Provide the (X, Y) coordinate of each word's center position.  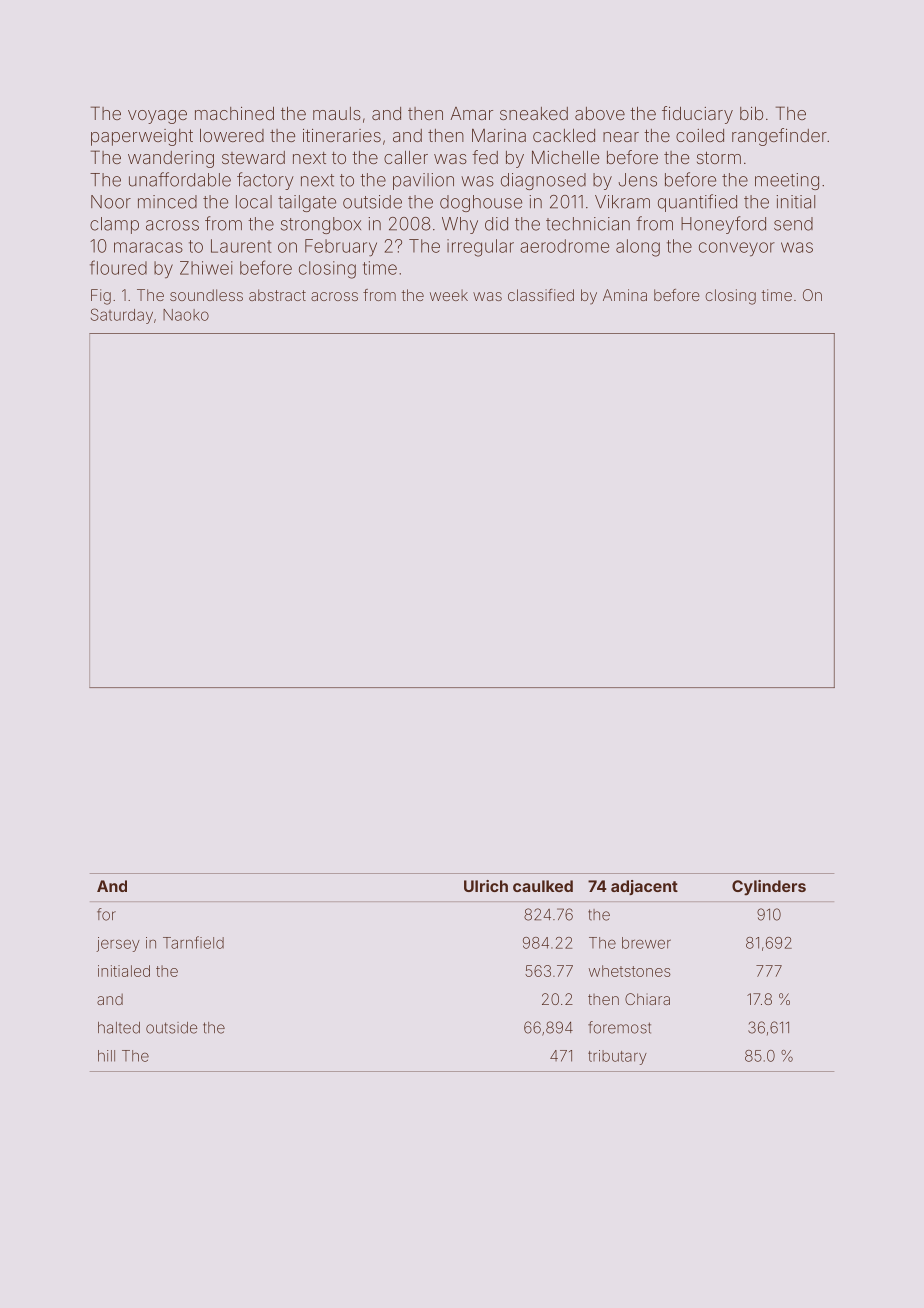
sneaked (534, 113)
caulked (543, 886)
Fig (101, 297)
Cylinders (769, 888)
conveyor (737, 249)
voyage (157, 117)
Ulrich (486, 886)
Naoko (186, 315)
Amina (625, 295)
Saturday (122, 316)
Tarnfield (193, 942)
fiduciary (697, 115)
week (449, 295)
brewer (646, 943)
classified (541, 295)
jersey (118, 944)
